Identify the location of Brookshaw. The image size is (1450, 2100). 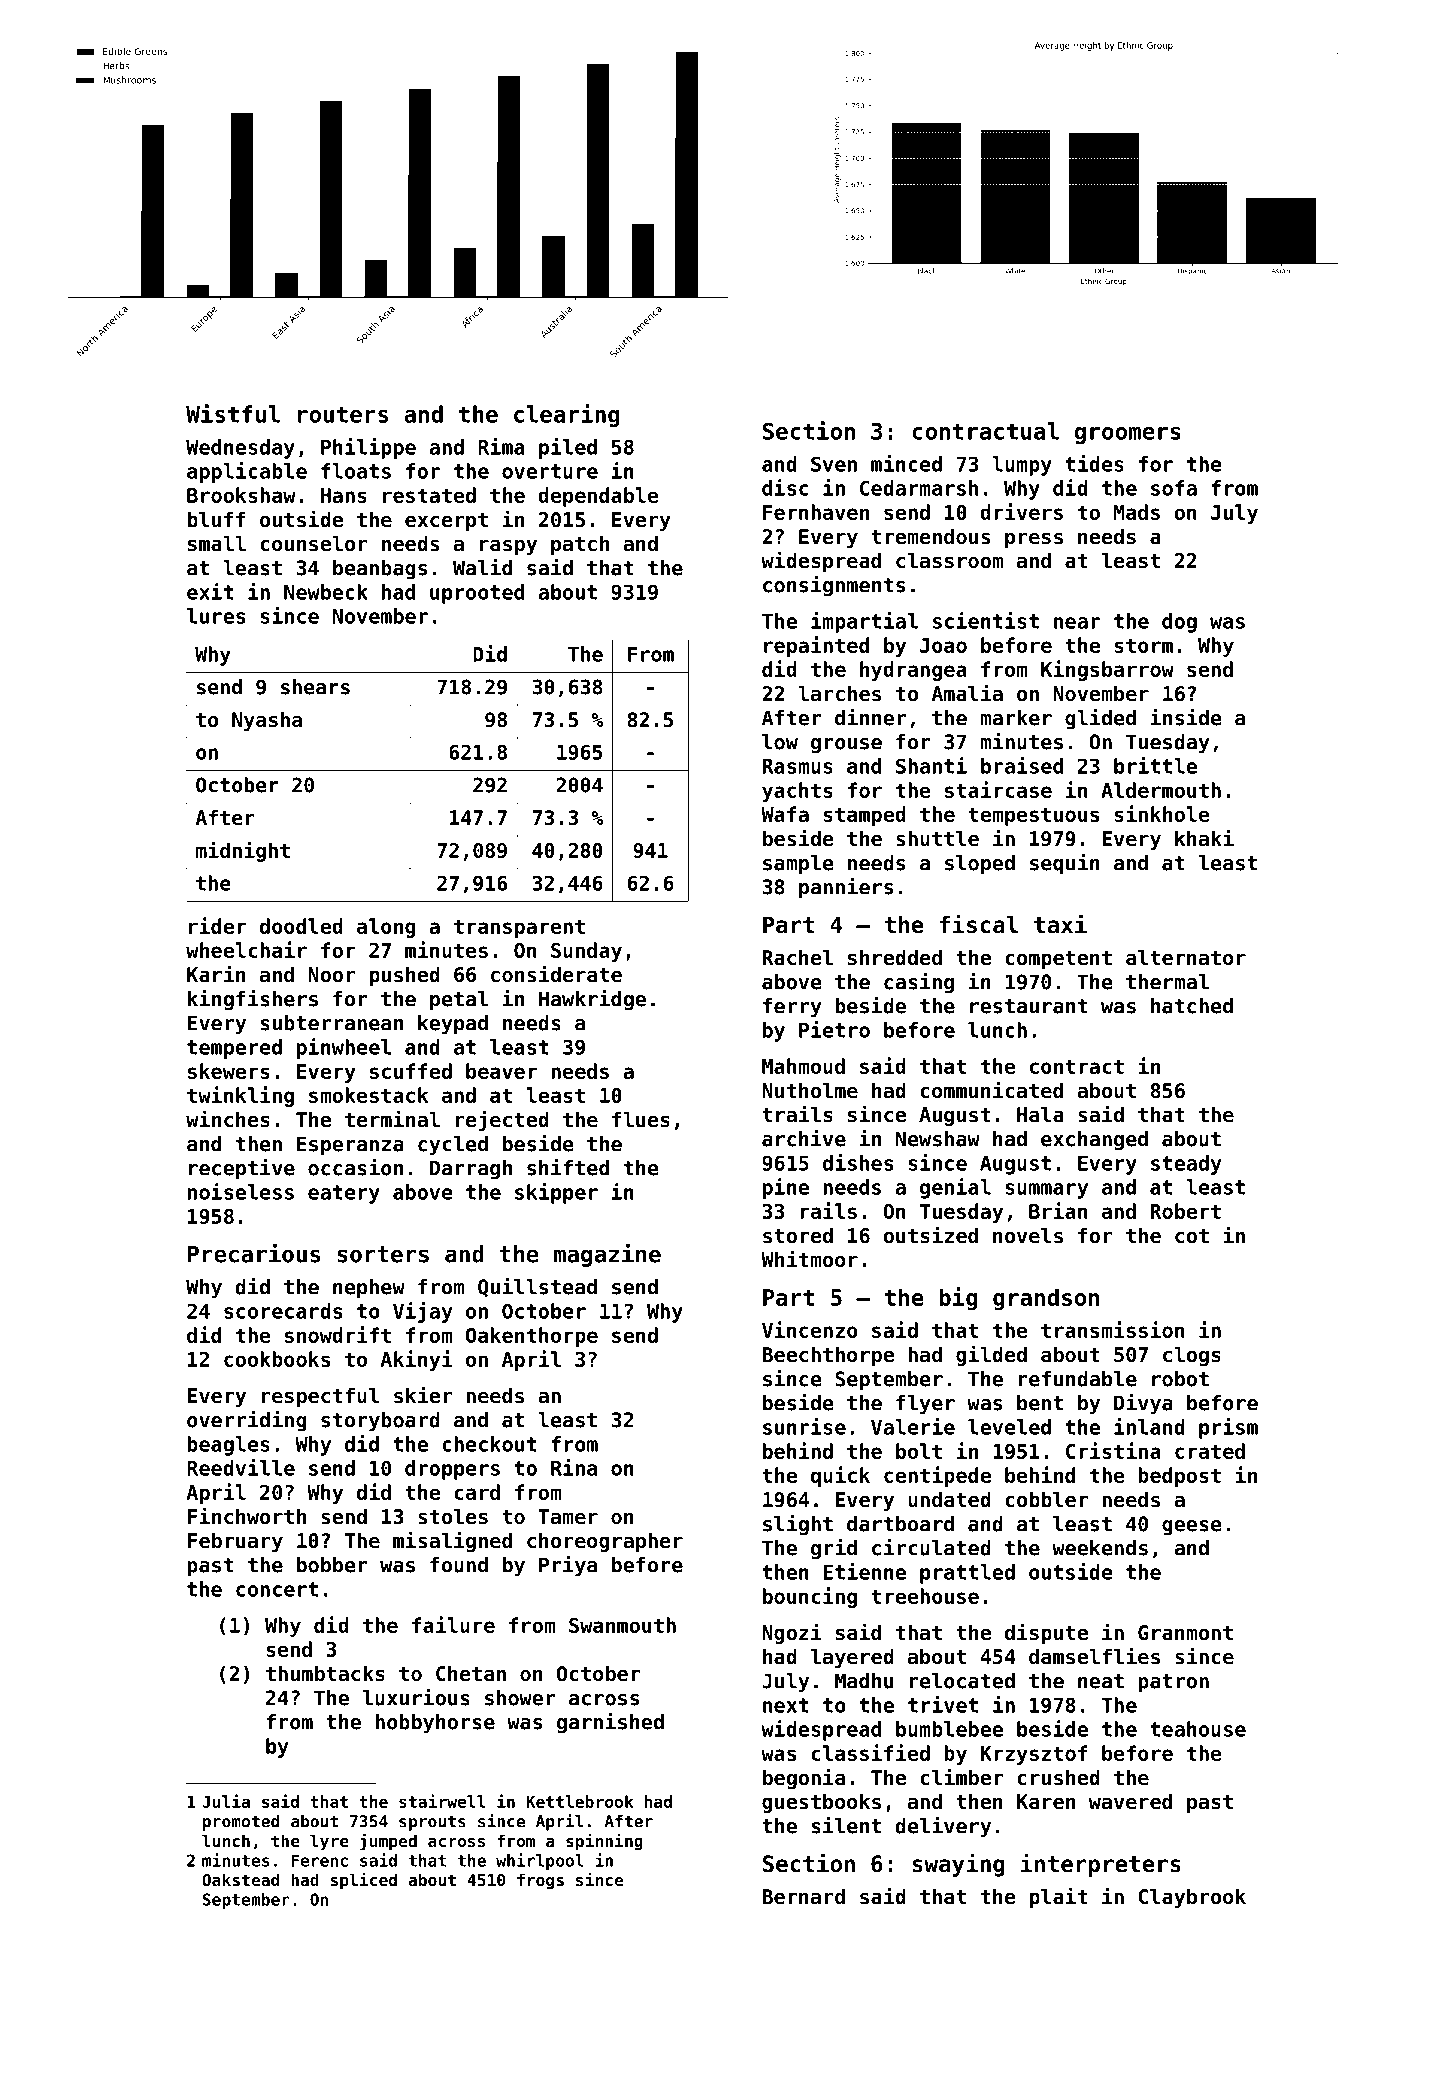
(241, 495).
